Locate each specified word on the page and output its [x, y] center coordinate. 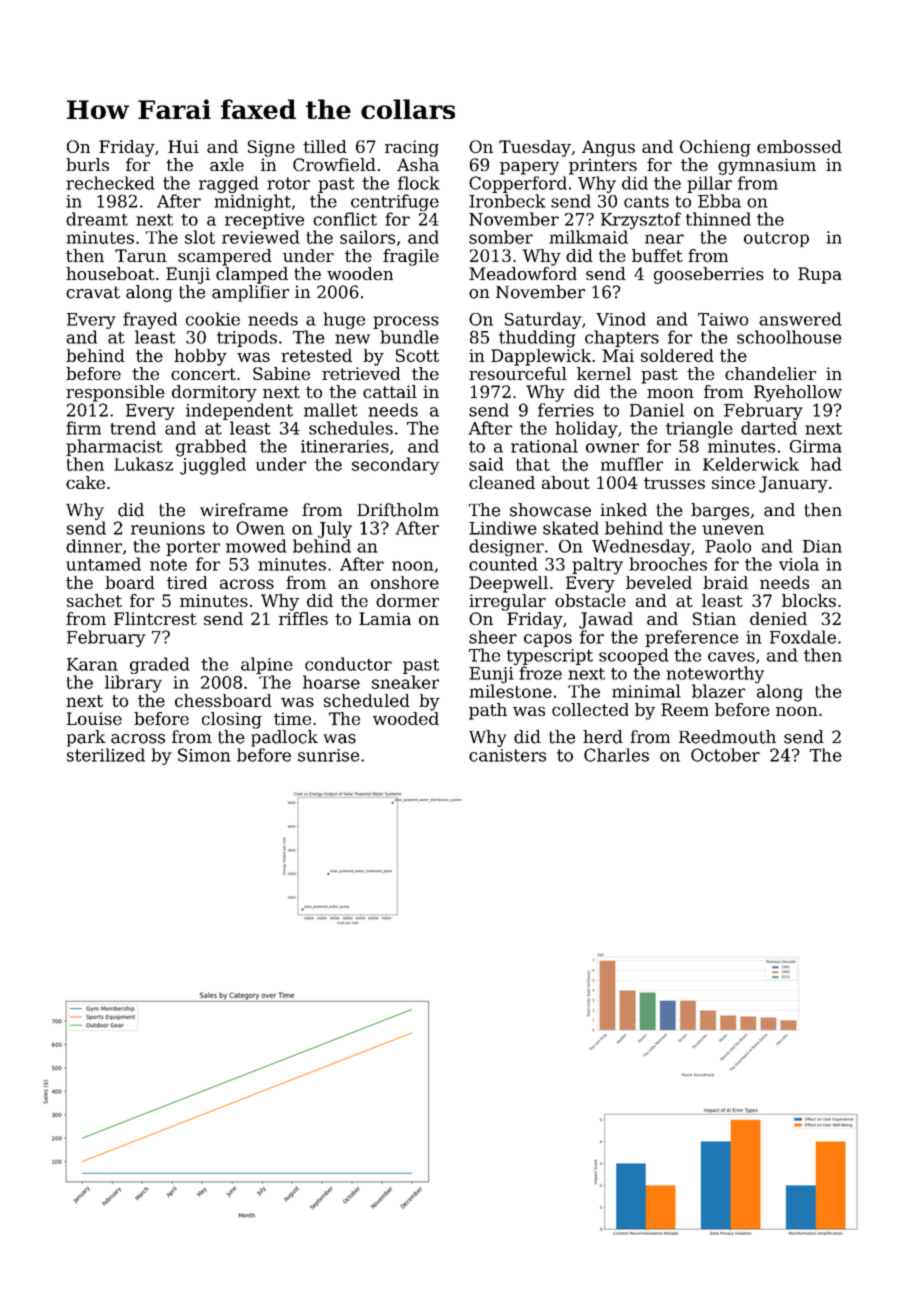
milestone [510, 691]
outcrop [776, 239]
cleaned [502, 482]
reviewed [261, 237]
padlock [284, 738]
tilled [325, 146]
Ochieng [715, 148]
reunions [168, 528]
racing [412, 148]
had [826, 464]
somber [501, 237]
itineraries [345, 446]
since [733, 482]
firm [83, 428]
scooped [634, 656]
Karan [92, 664]
